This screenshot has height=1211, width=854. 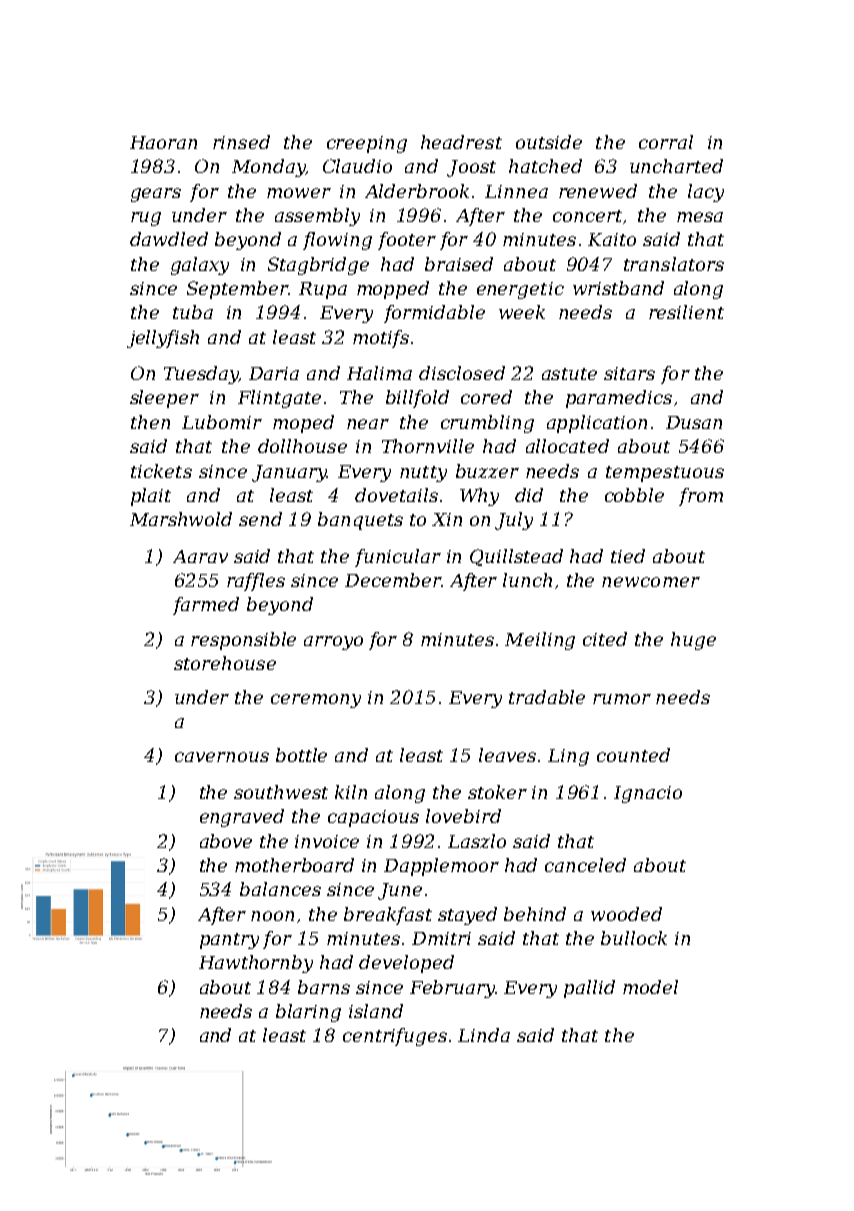 I want to click on mower, so click(x=299, y=193).
